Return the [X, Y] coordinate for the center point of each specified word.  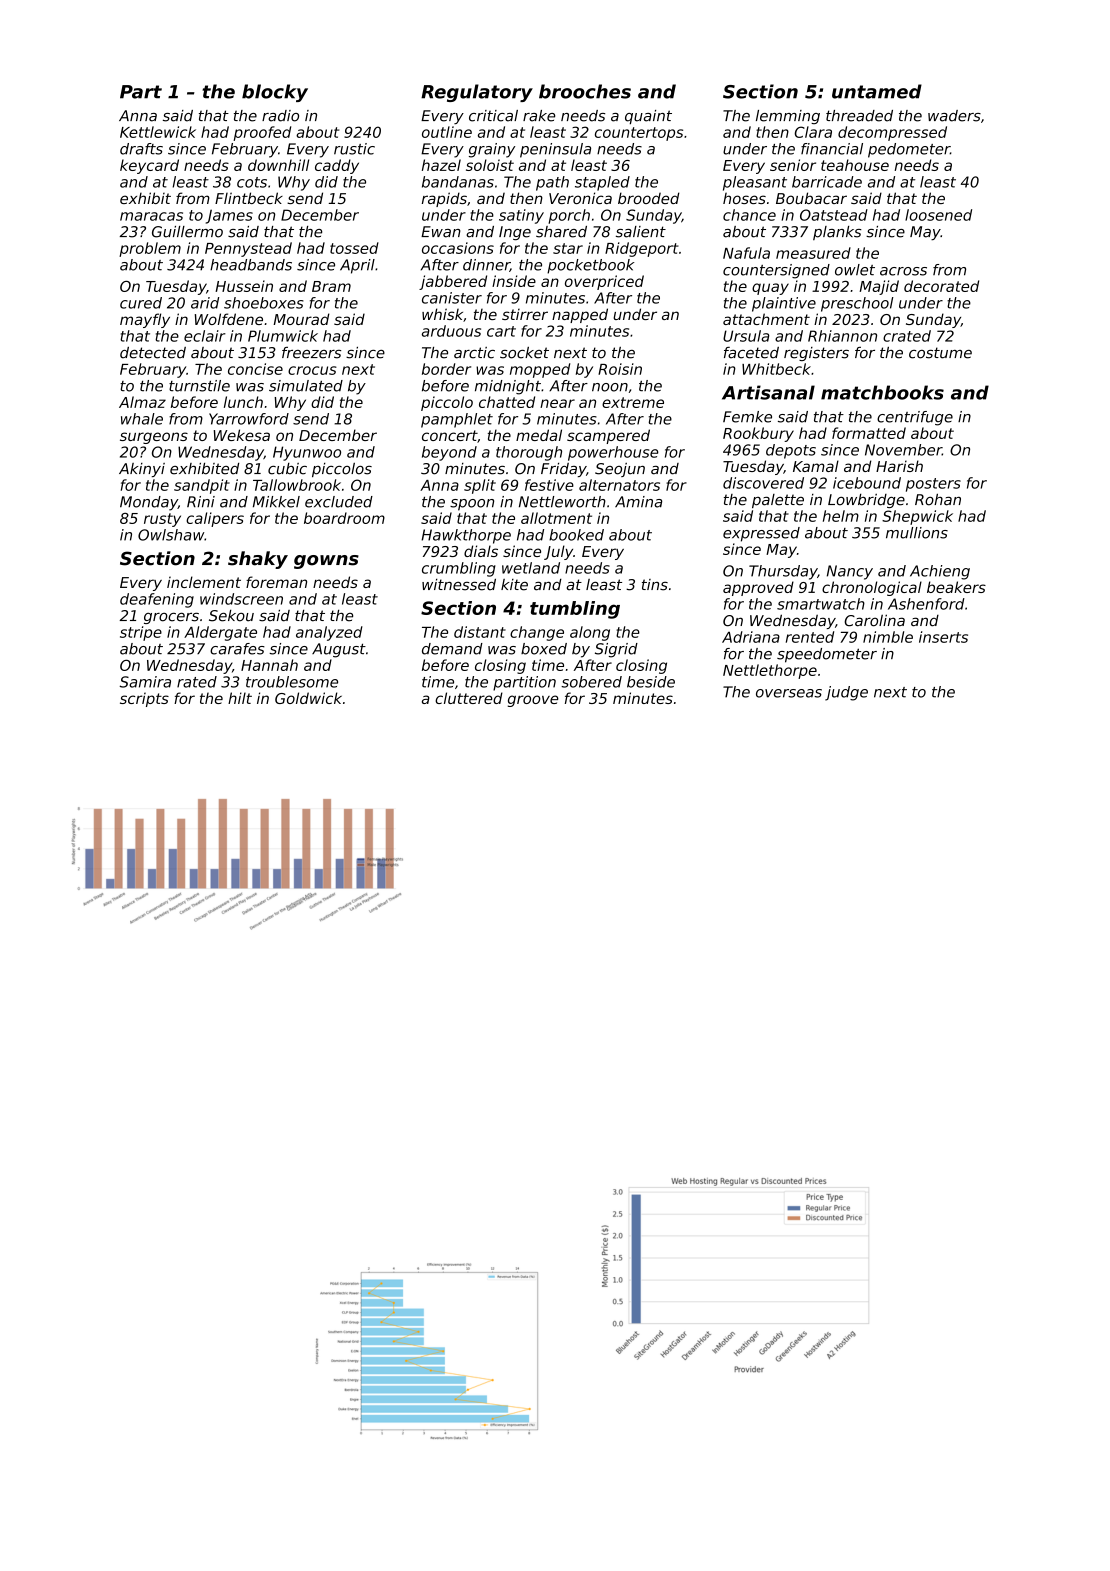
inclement [204, 582]
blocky [275, 93]
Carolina [874, 620]
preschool [857, 304]
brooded [649, 198]
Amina [638, 502]
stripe [141, 633]
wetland [531, 568]
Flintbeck [249, 198]
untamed [877, 91]
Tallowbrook [297, 485]
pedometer [909, 150]
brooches [585, 91]
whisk [443, 315]
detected [153, 353]
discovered [763, 483]
